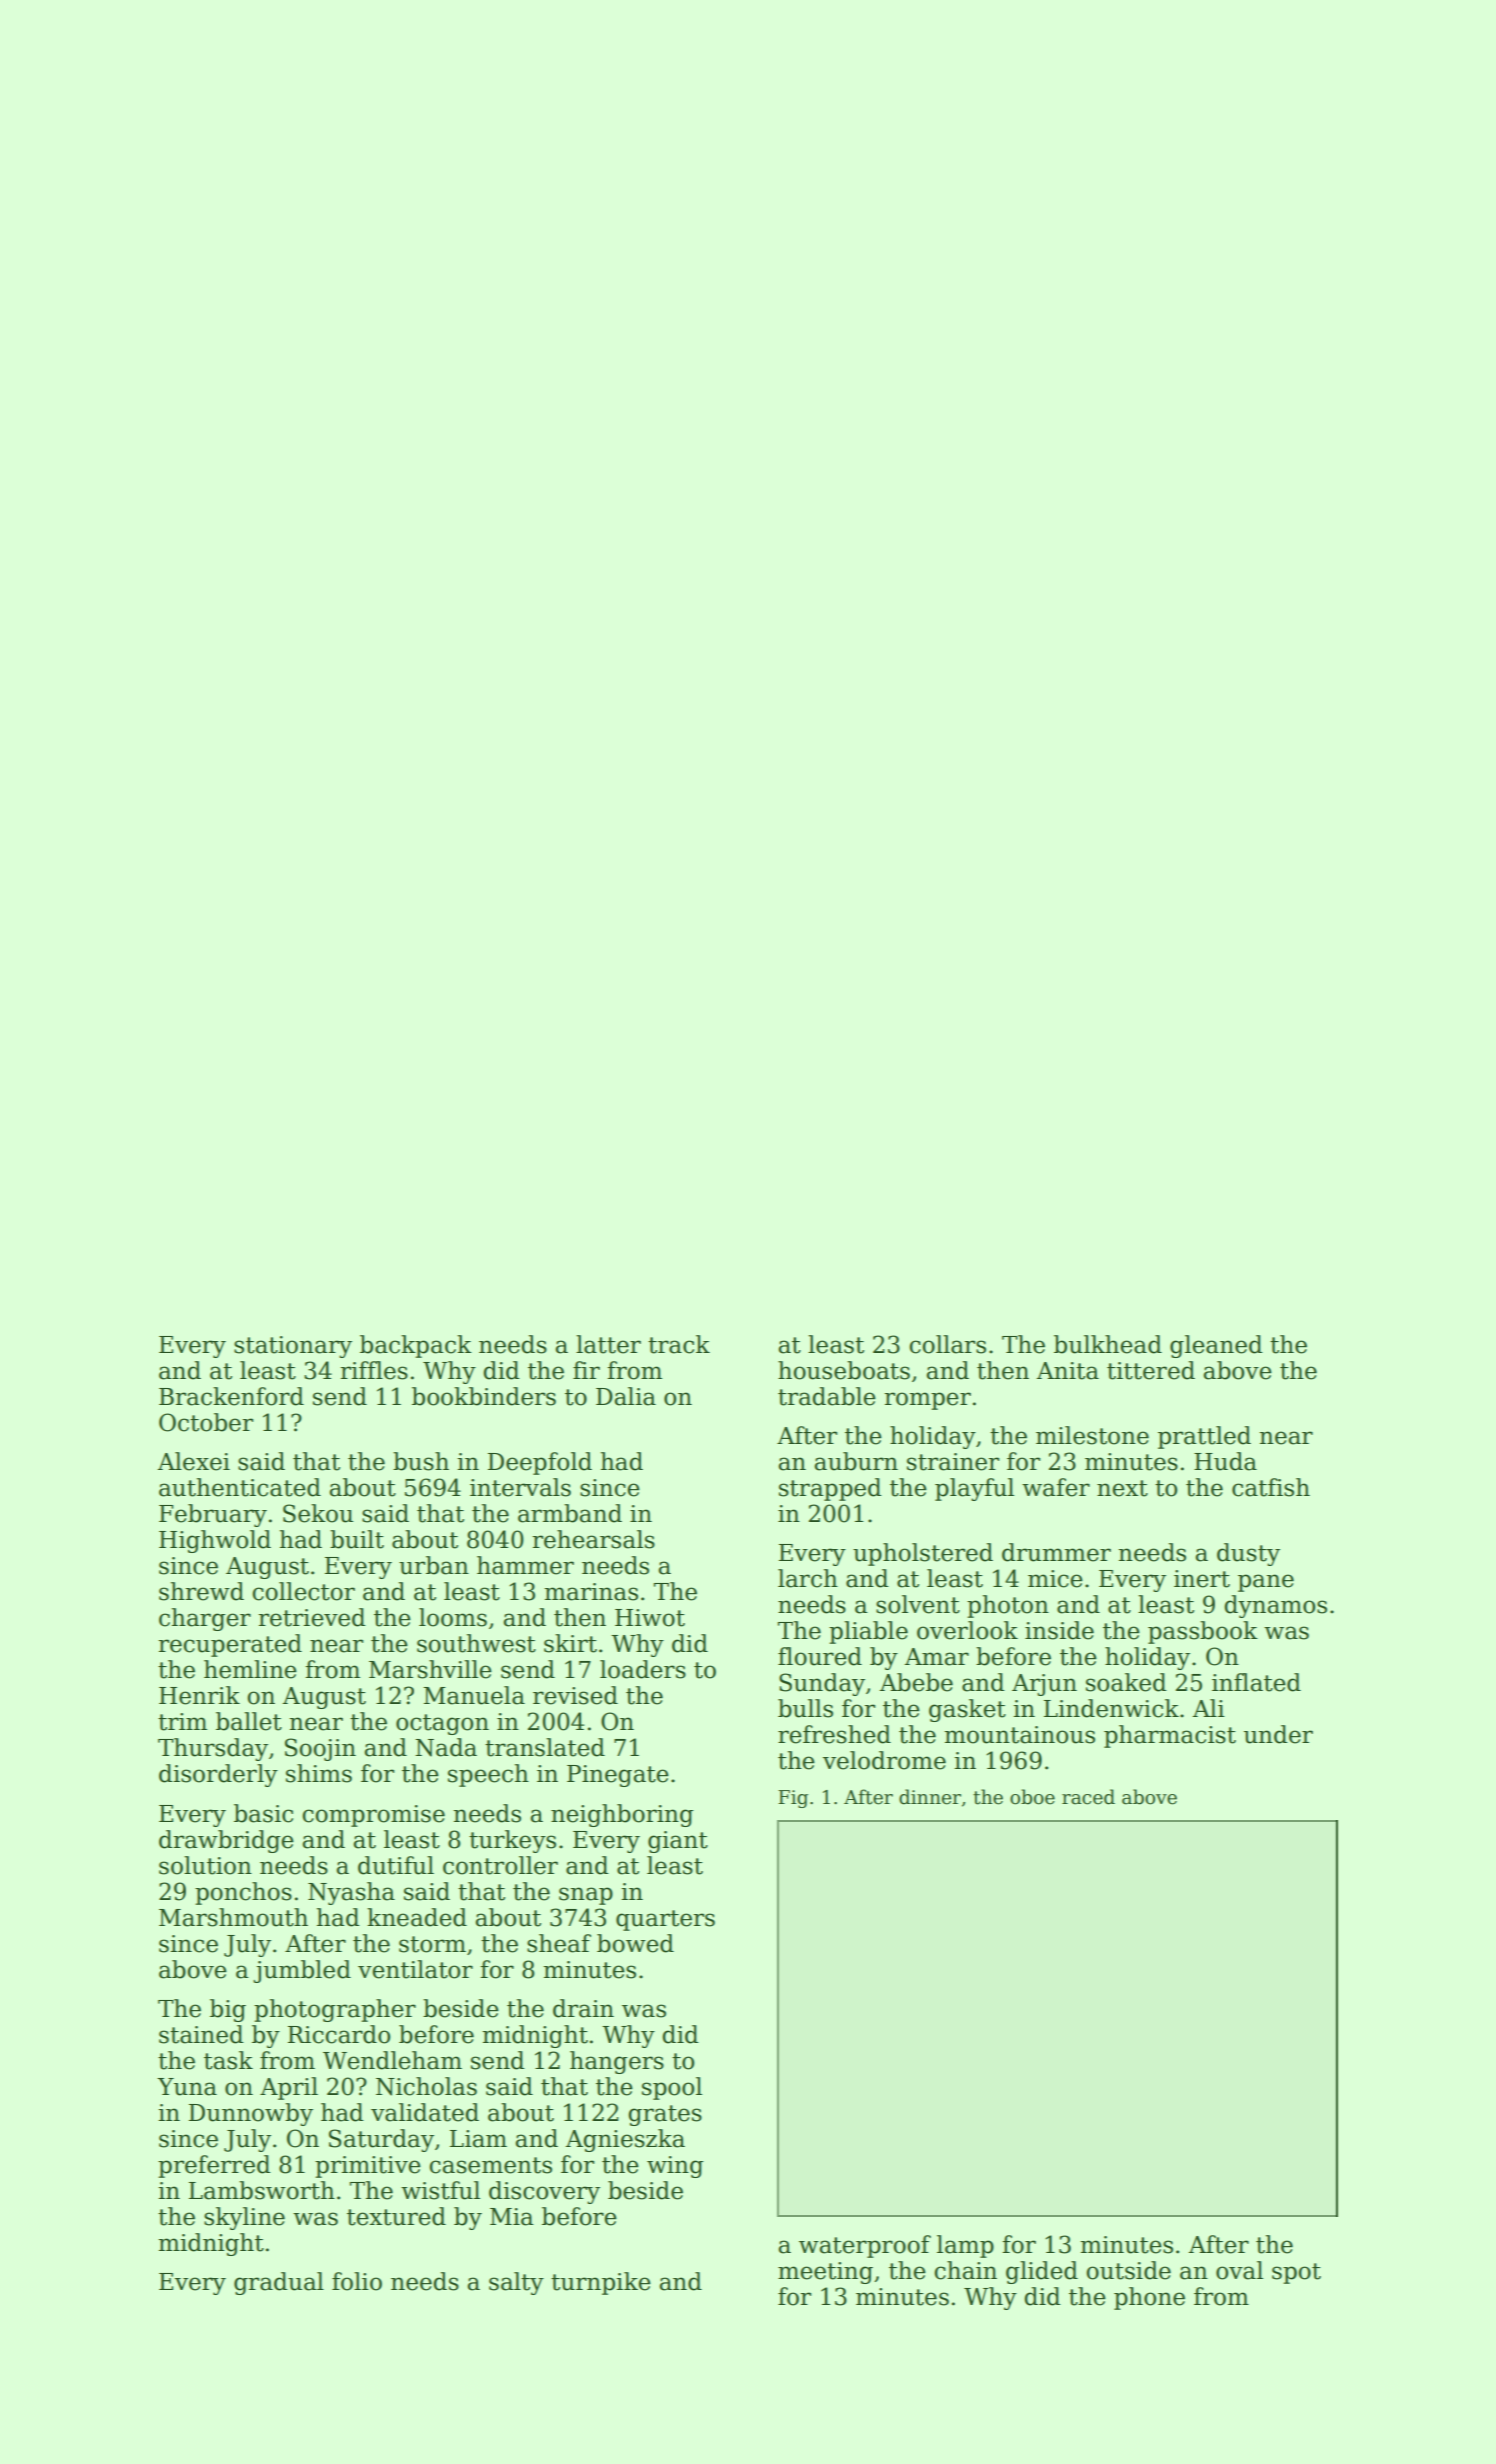 The height and width of the page is (2464, 1496). I want to click on collars, so click(947, 1344).
